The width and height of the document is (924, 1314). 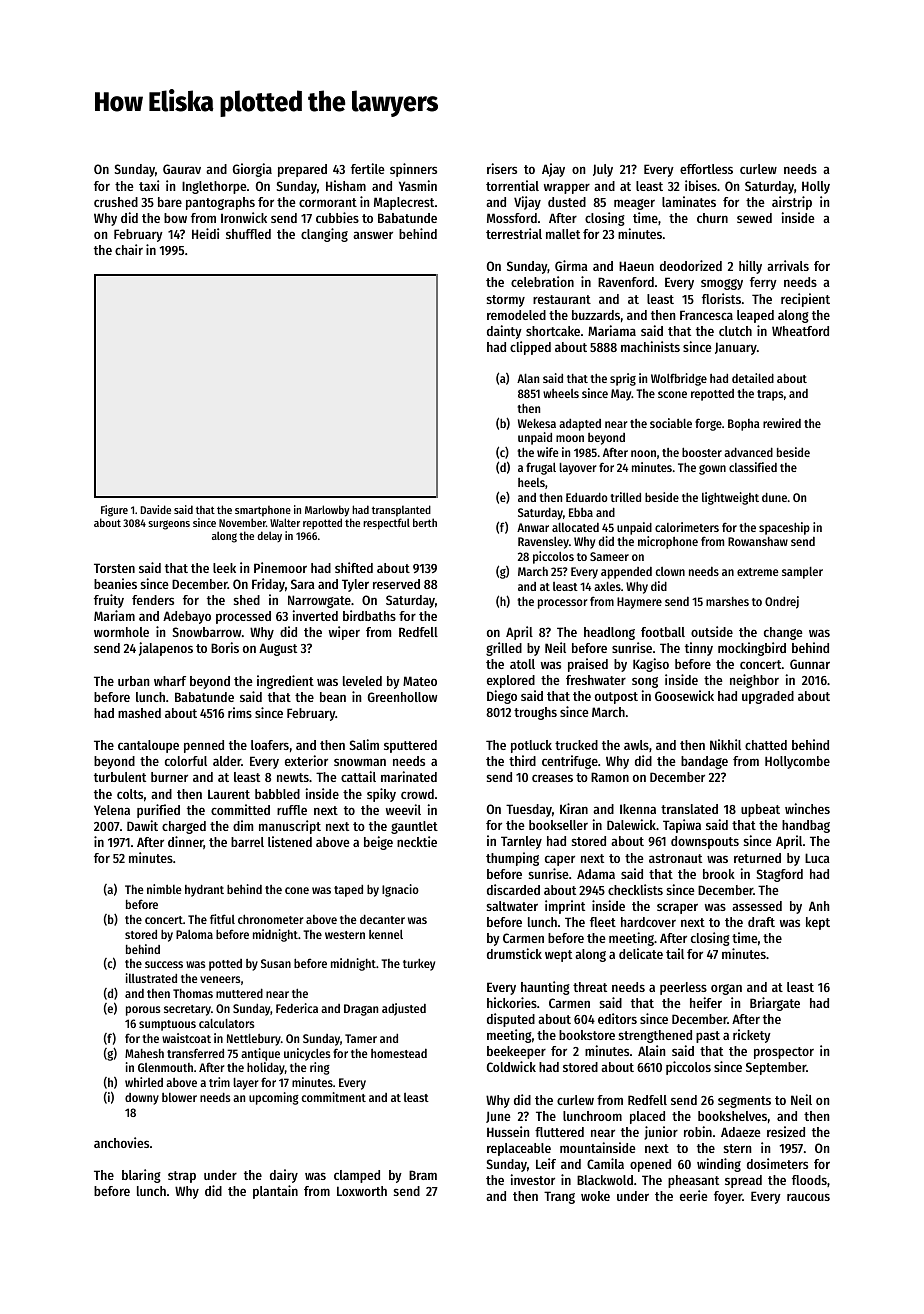 I want to click on Loxworth, so click(x=362, y=1191).
